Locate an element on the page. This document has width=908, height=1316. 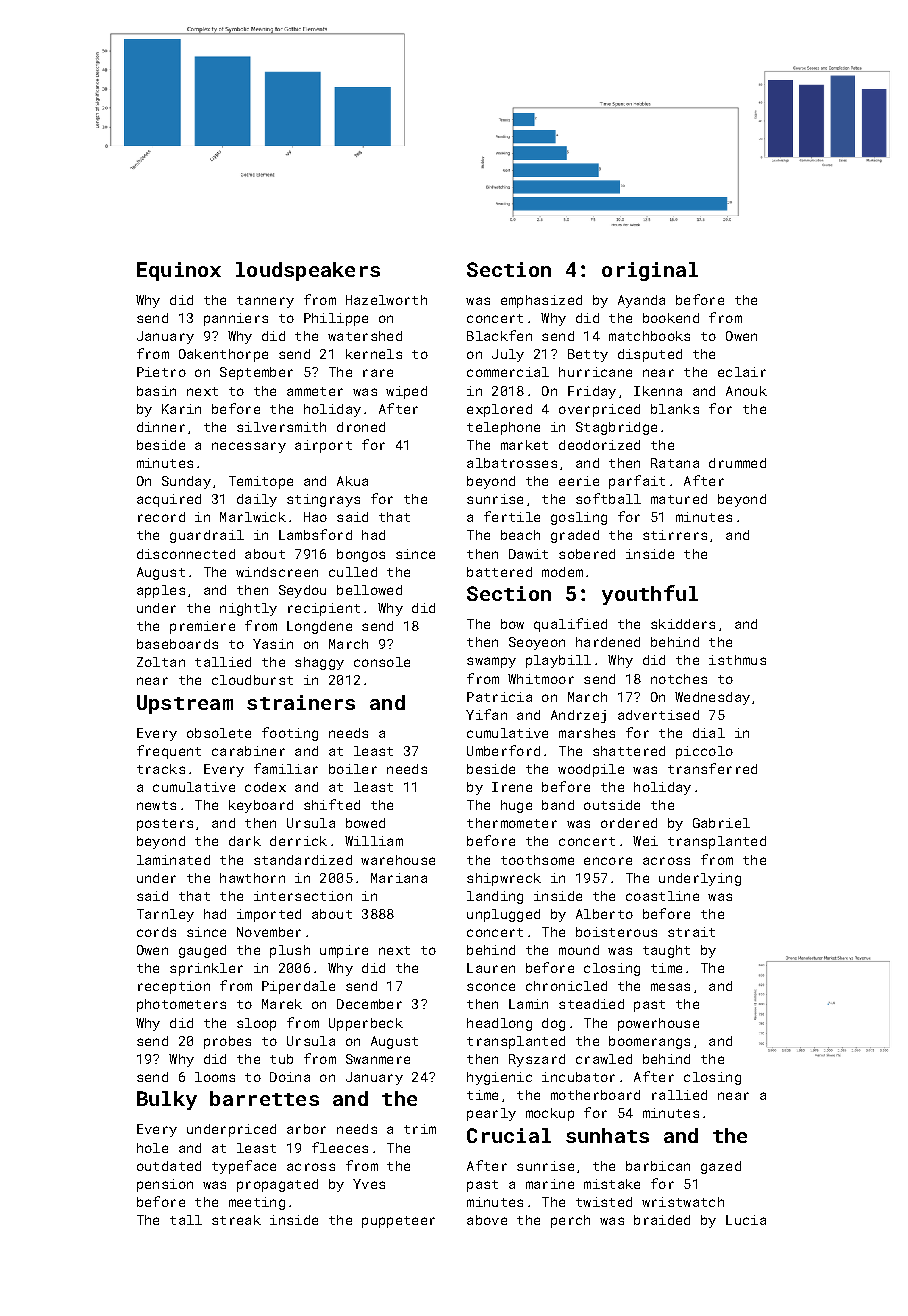
softball is located at coordinates (608, 498).
